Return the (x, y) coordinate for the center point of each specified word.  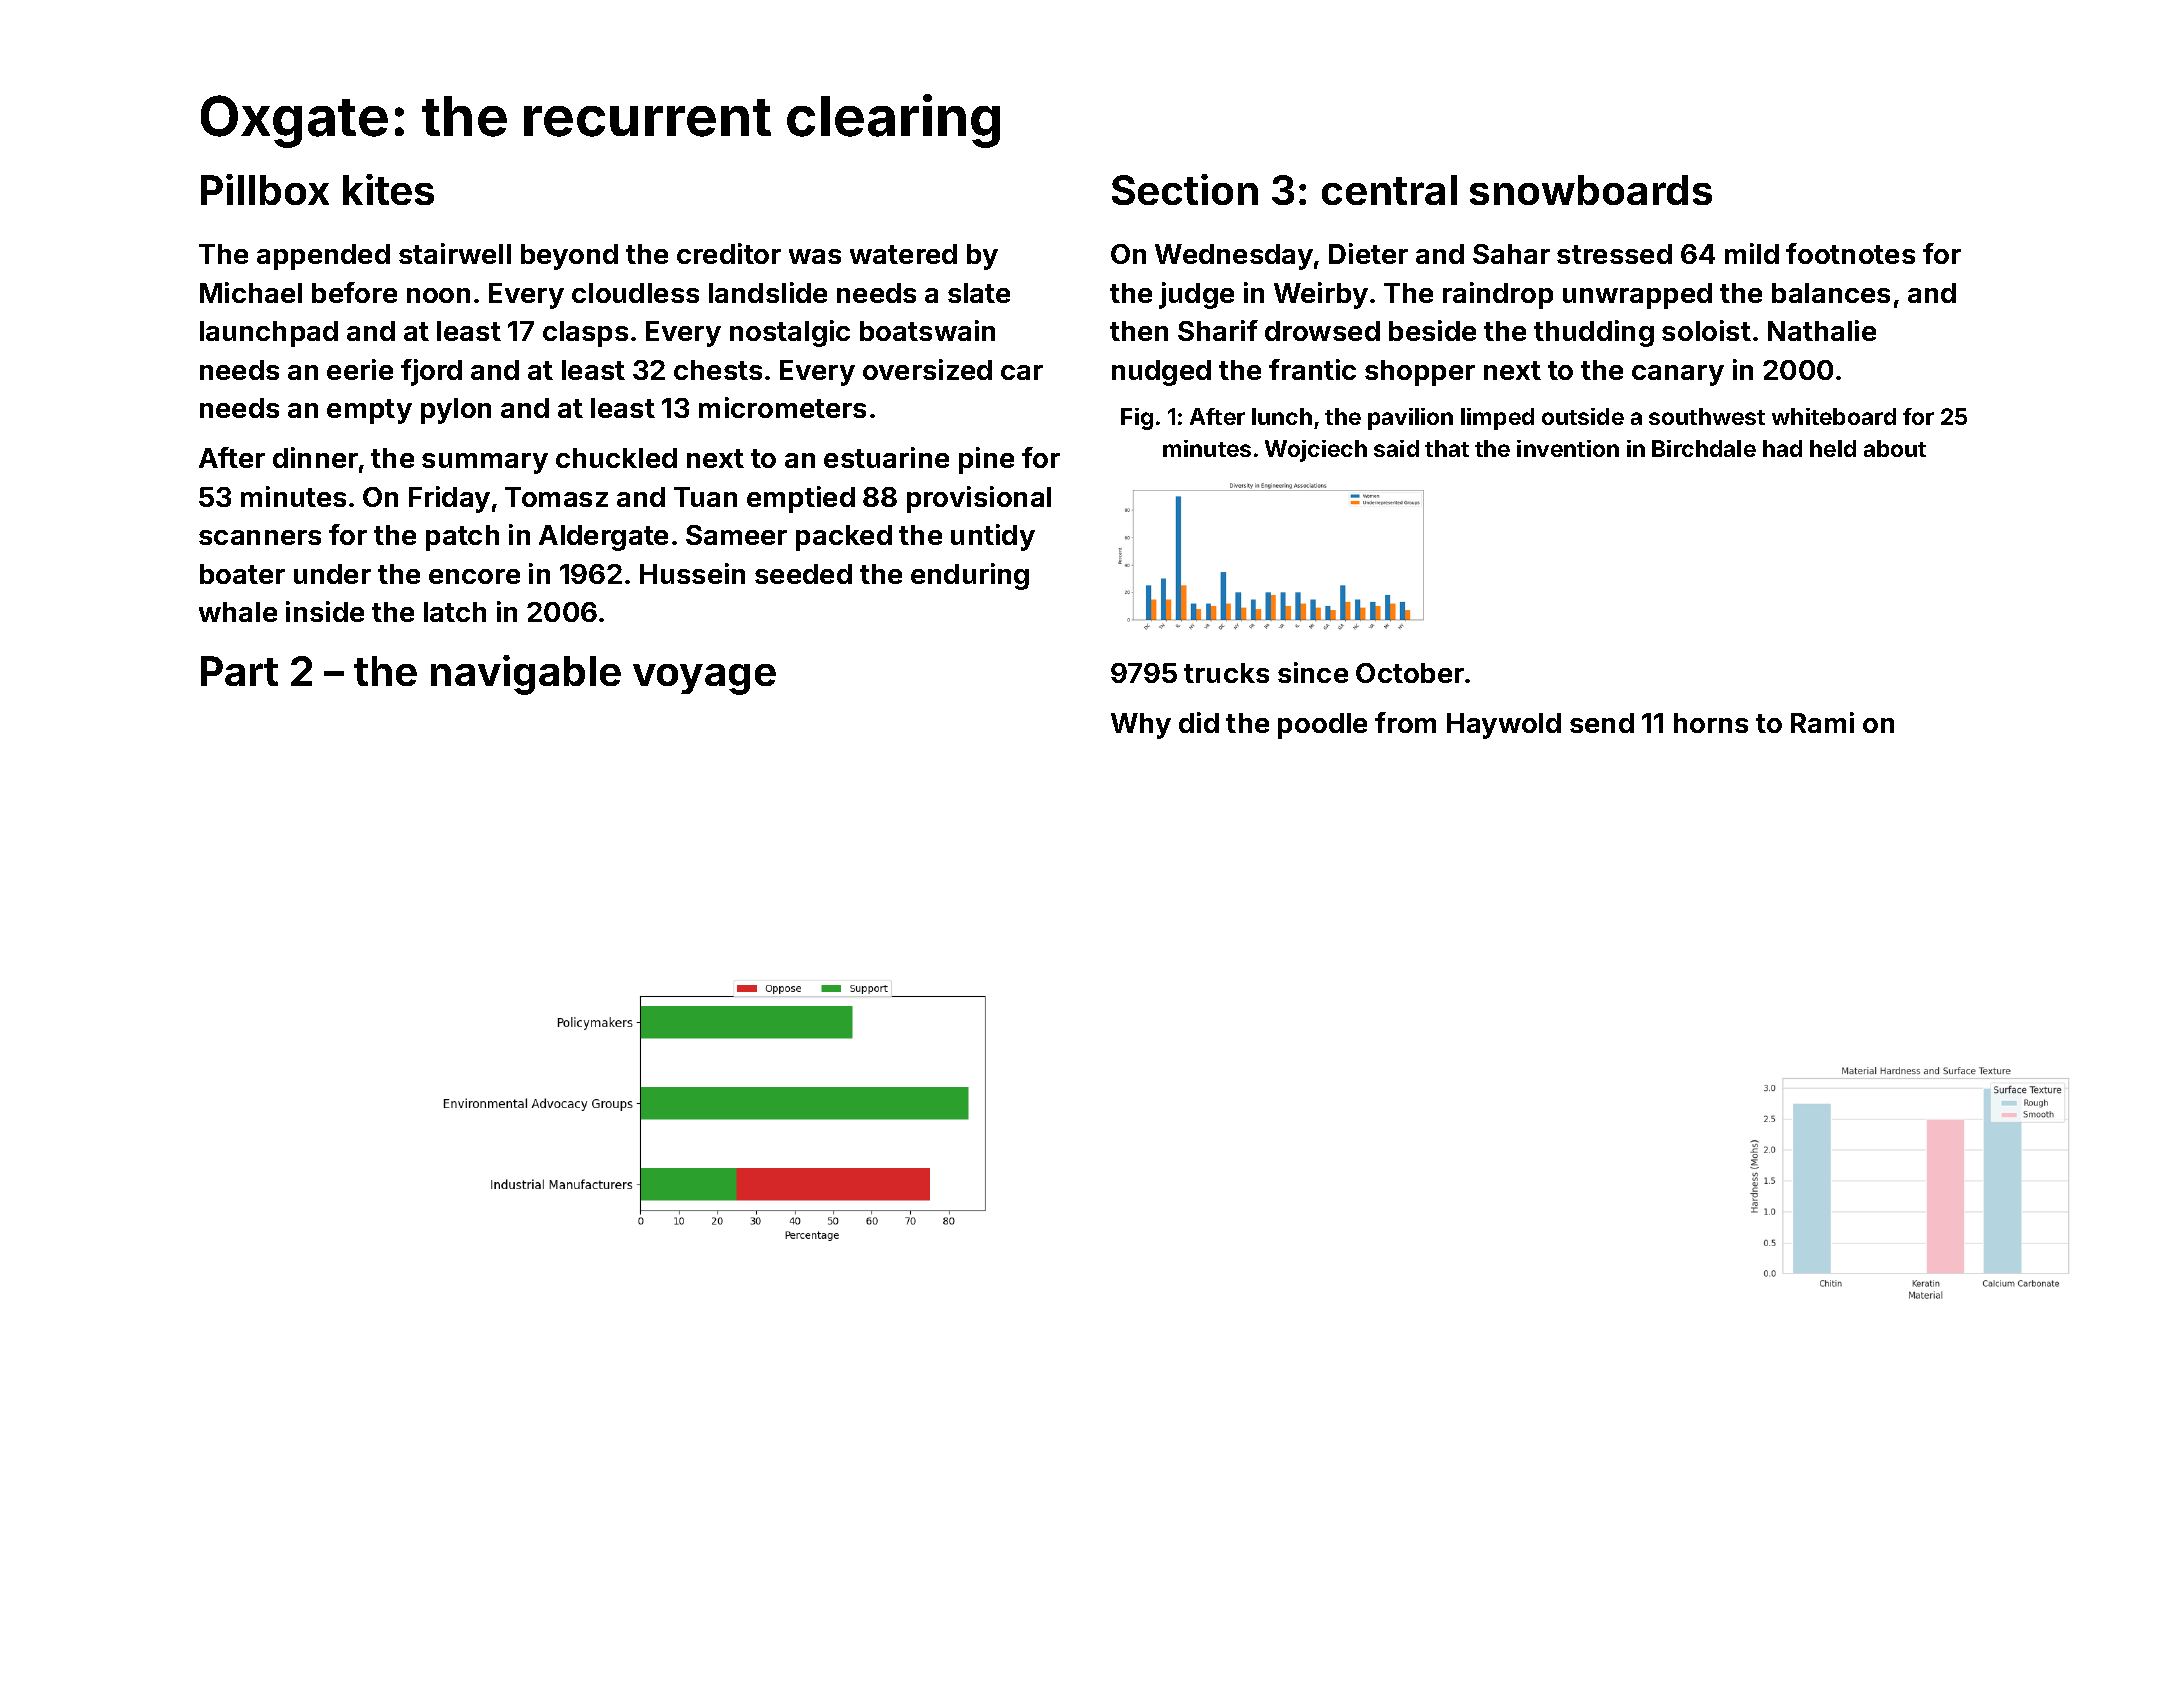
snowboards (1591, 190)
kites (388, 189)
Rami (1822, 722)
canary (1678, 375)
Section (1185, 189)
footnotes (1850, 253)
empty (369, 411)
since (1313, 672)
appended (323, 257)
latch (455, 612)
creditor (729, 253)
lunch (1282, 416)
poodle (1322, 726)
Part (239, 671)
